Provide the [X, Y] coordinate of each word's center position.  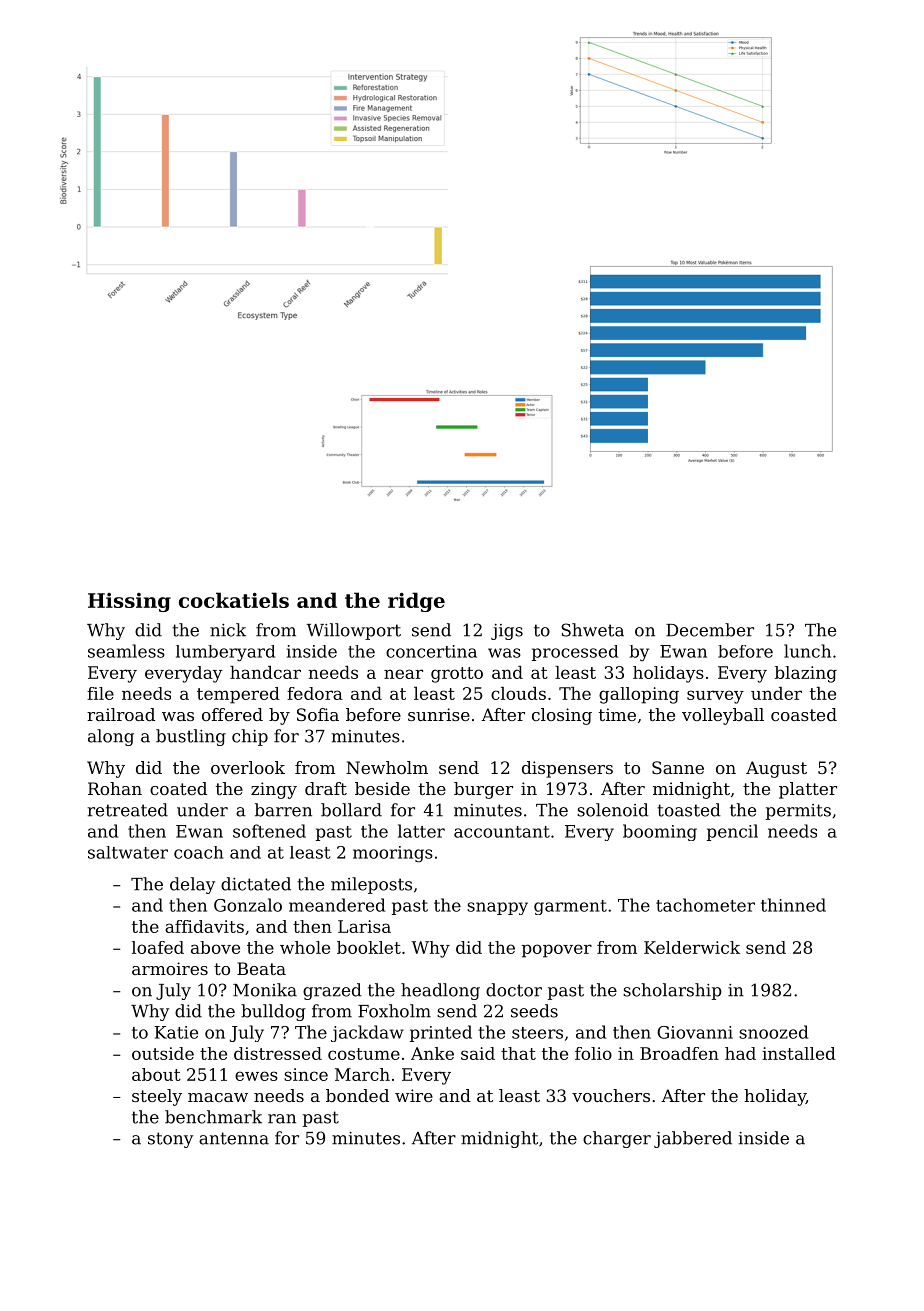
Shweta [592, 630]
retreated [128, 810]
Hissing [129, 602]
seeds [534, 1011]
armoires [170, 968]
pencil [732, 832]
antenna [234, 1138]
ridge [416, 602]
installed [799, 1053]
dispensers [567, 769]
